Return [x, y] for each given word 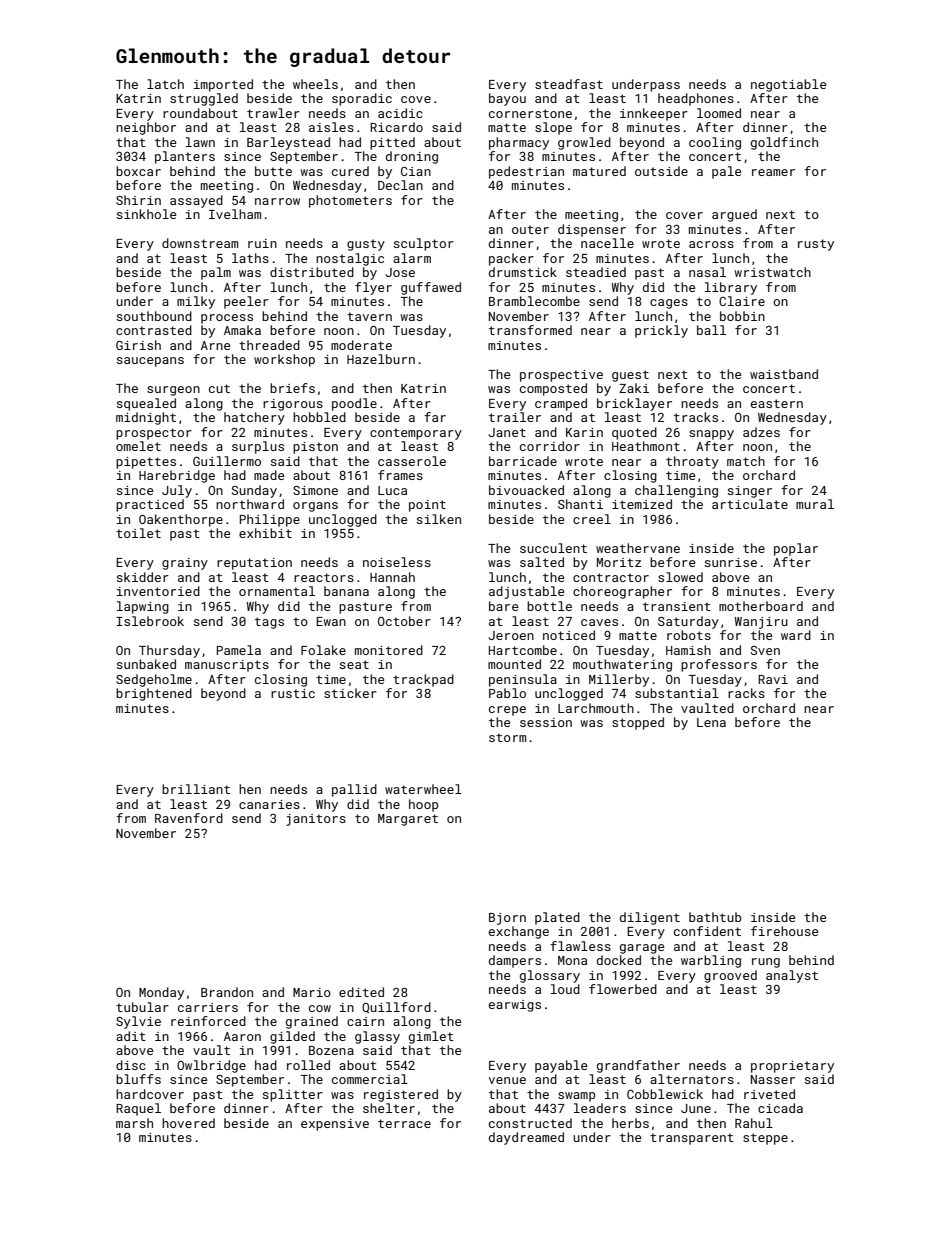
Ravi [773, 679]
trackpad [423, 680]
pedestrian [526, 172]
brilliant [196, 789]
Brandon [227, 992]
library [731, 288]
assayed [196, 201]
